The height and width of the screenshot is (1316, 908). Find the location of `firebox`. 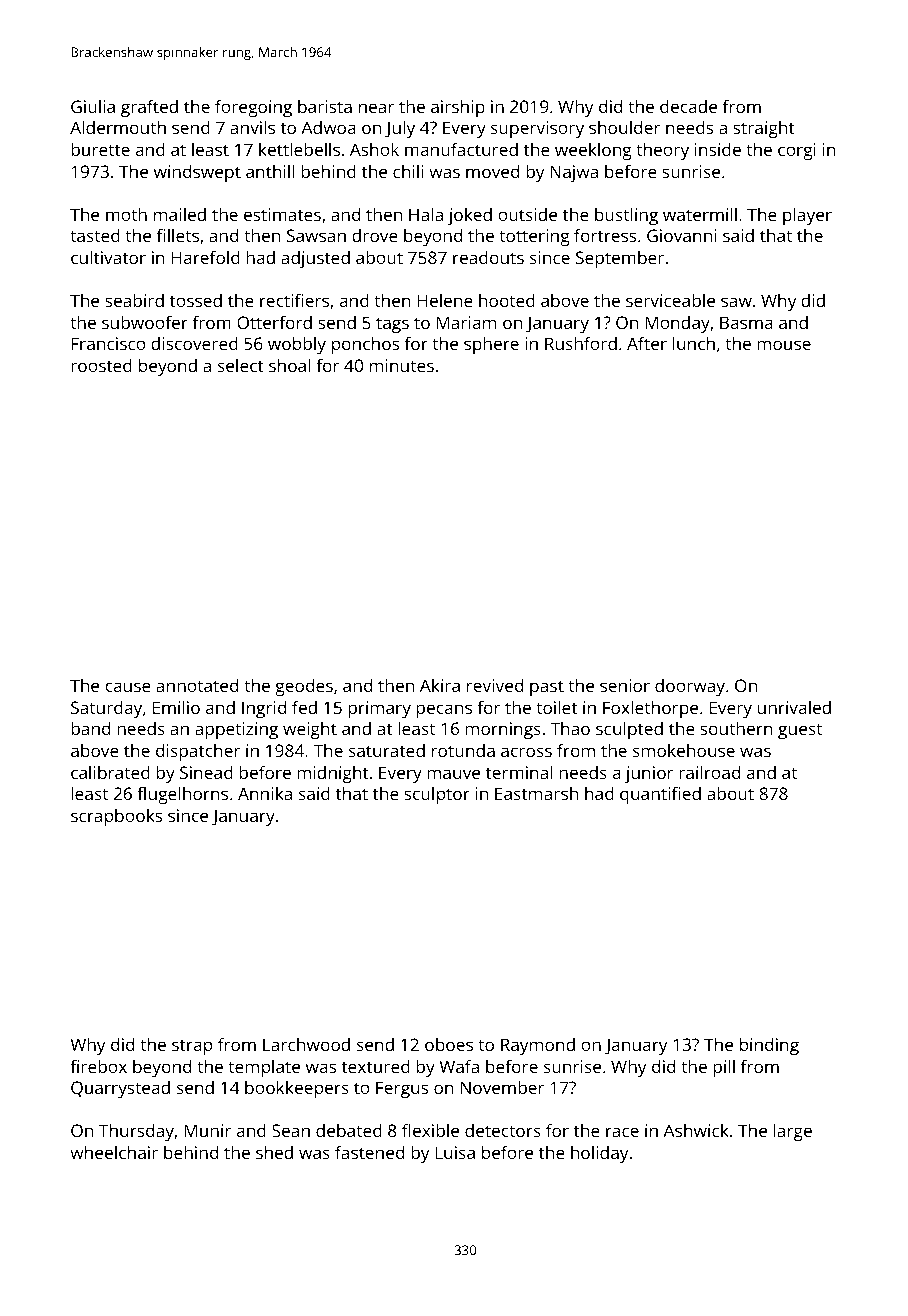

firebox is located at coordinates (98, 1066).
